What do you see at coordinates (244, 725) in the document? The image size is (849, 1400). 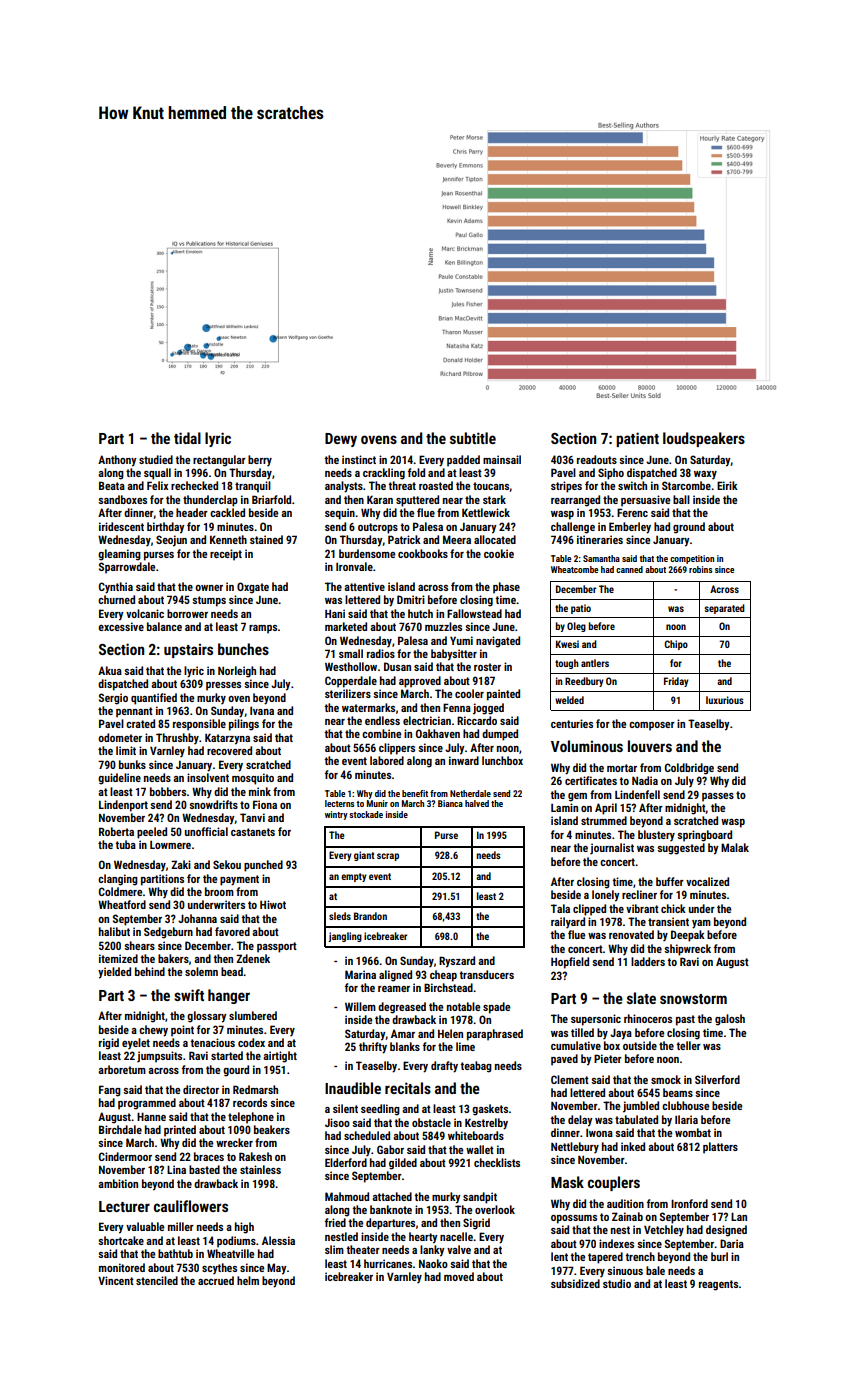 I see `pilings` at bounding box center [244, 725].
